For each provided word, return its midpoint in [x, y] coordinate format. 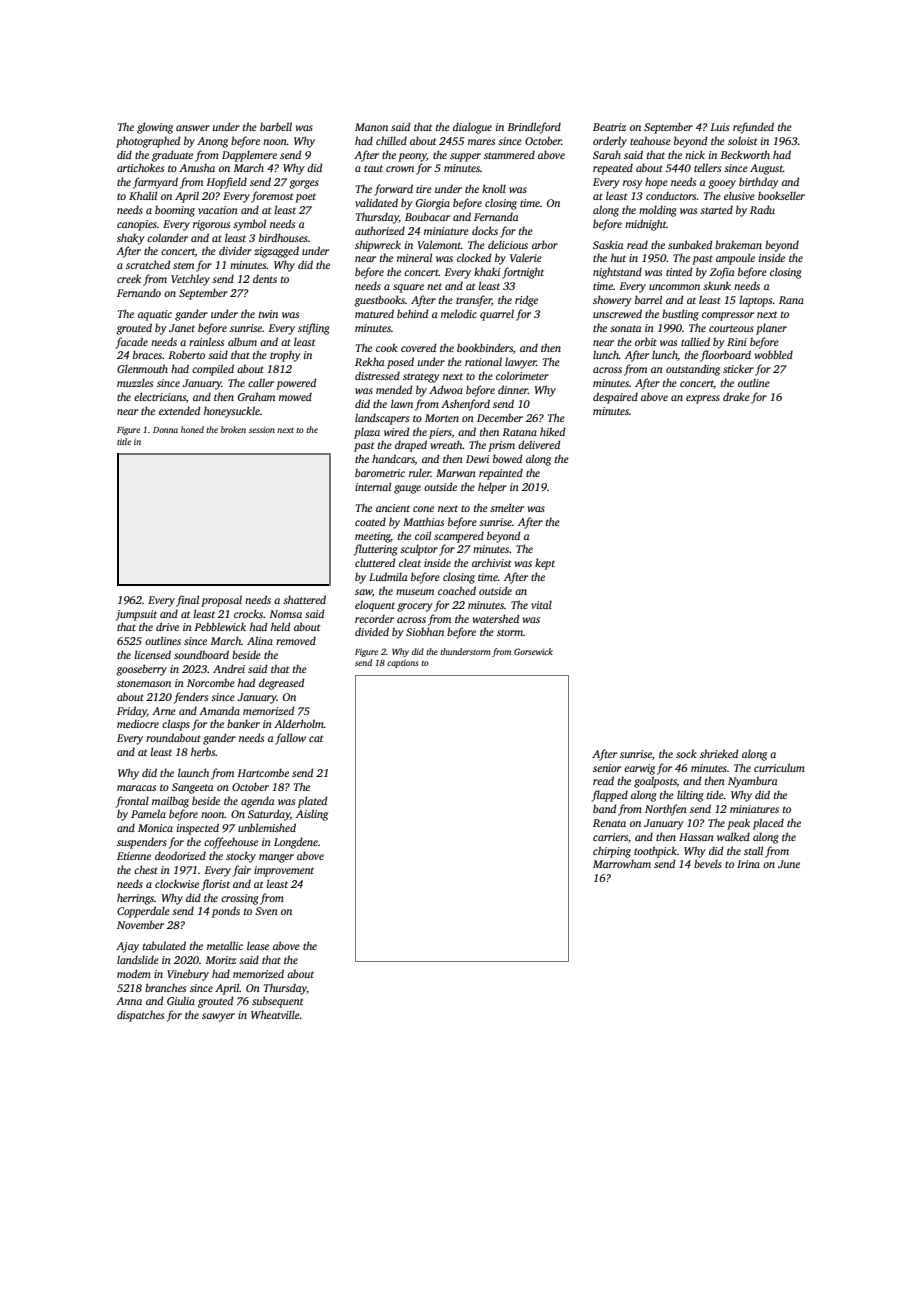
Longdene [296, 843]
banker [243, 723]
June [789, 864]
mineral [414, 257]
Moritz [220, 960]
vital [541, 604]
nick [695, 154]
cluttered [375, 562]
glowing [155, 128]
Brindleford [534, 128]
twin [268, 314]
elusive [739, 195]
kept [545, 564]
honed [192, 429]
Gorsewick [533, 651]
